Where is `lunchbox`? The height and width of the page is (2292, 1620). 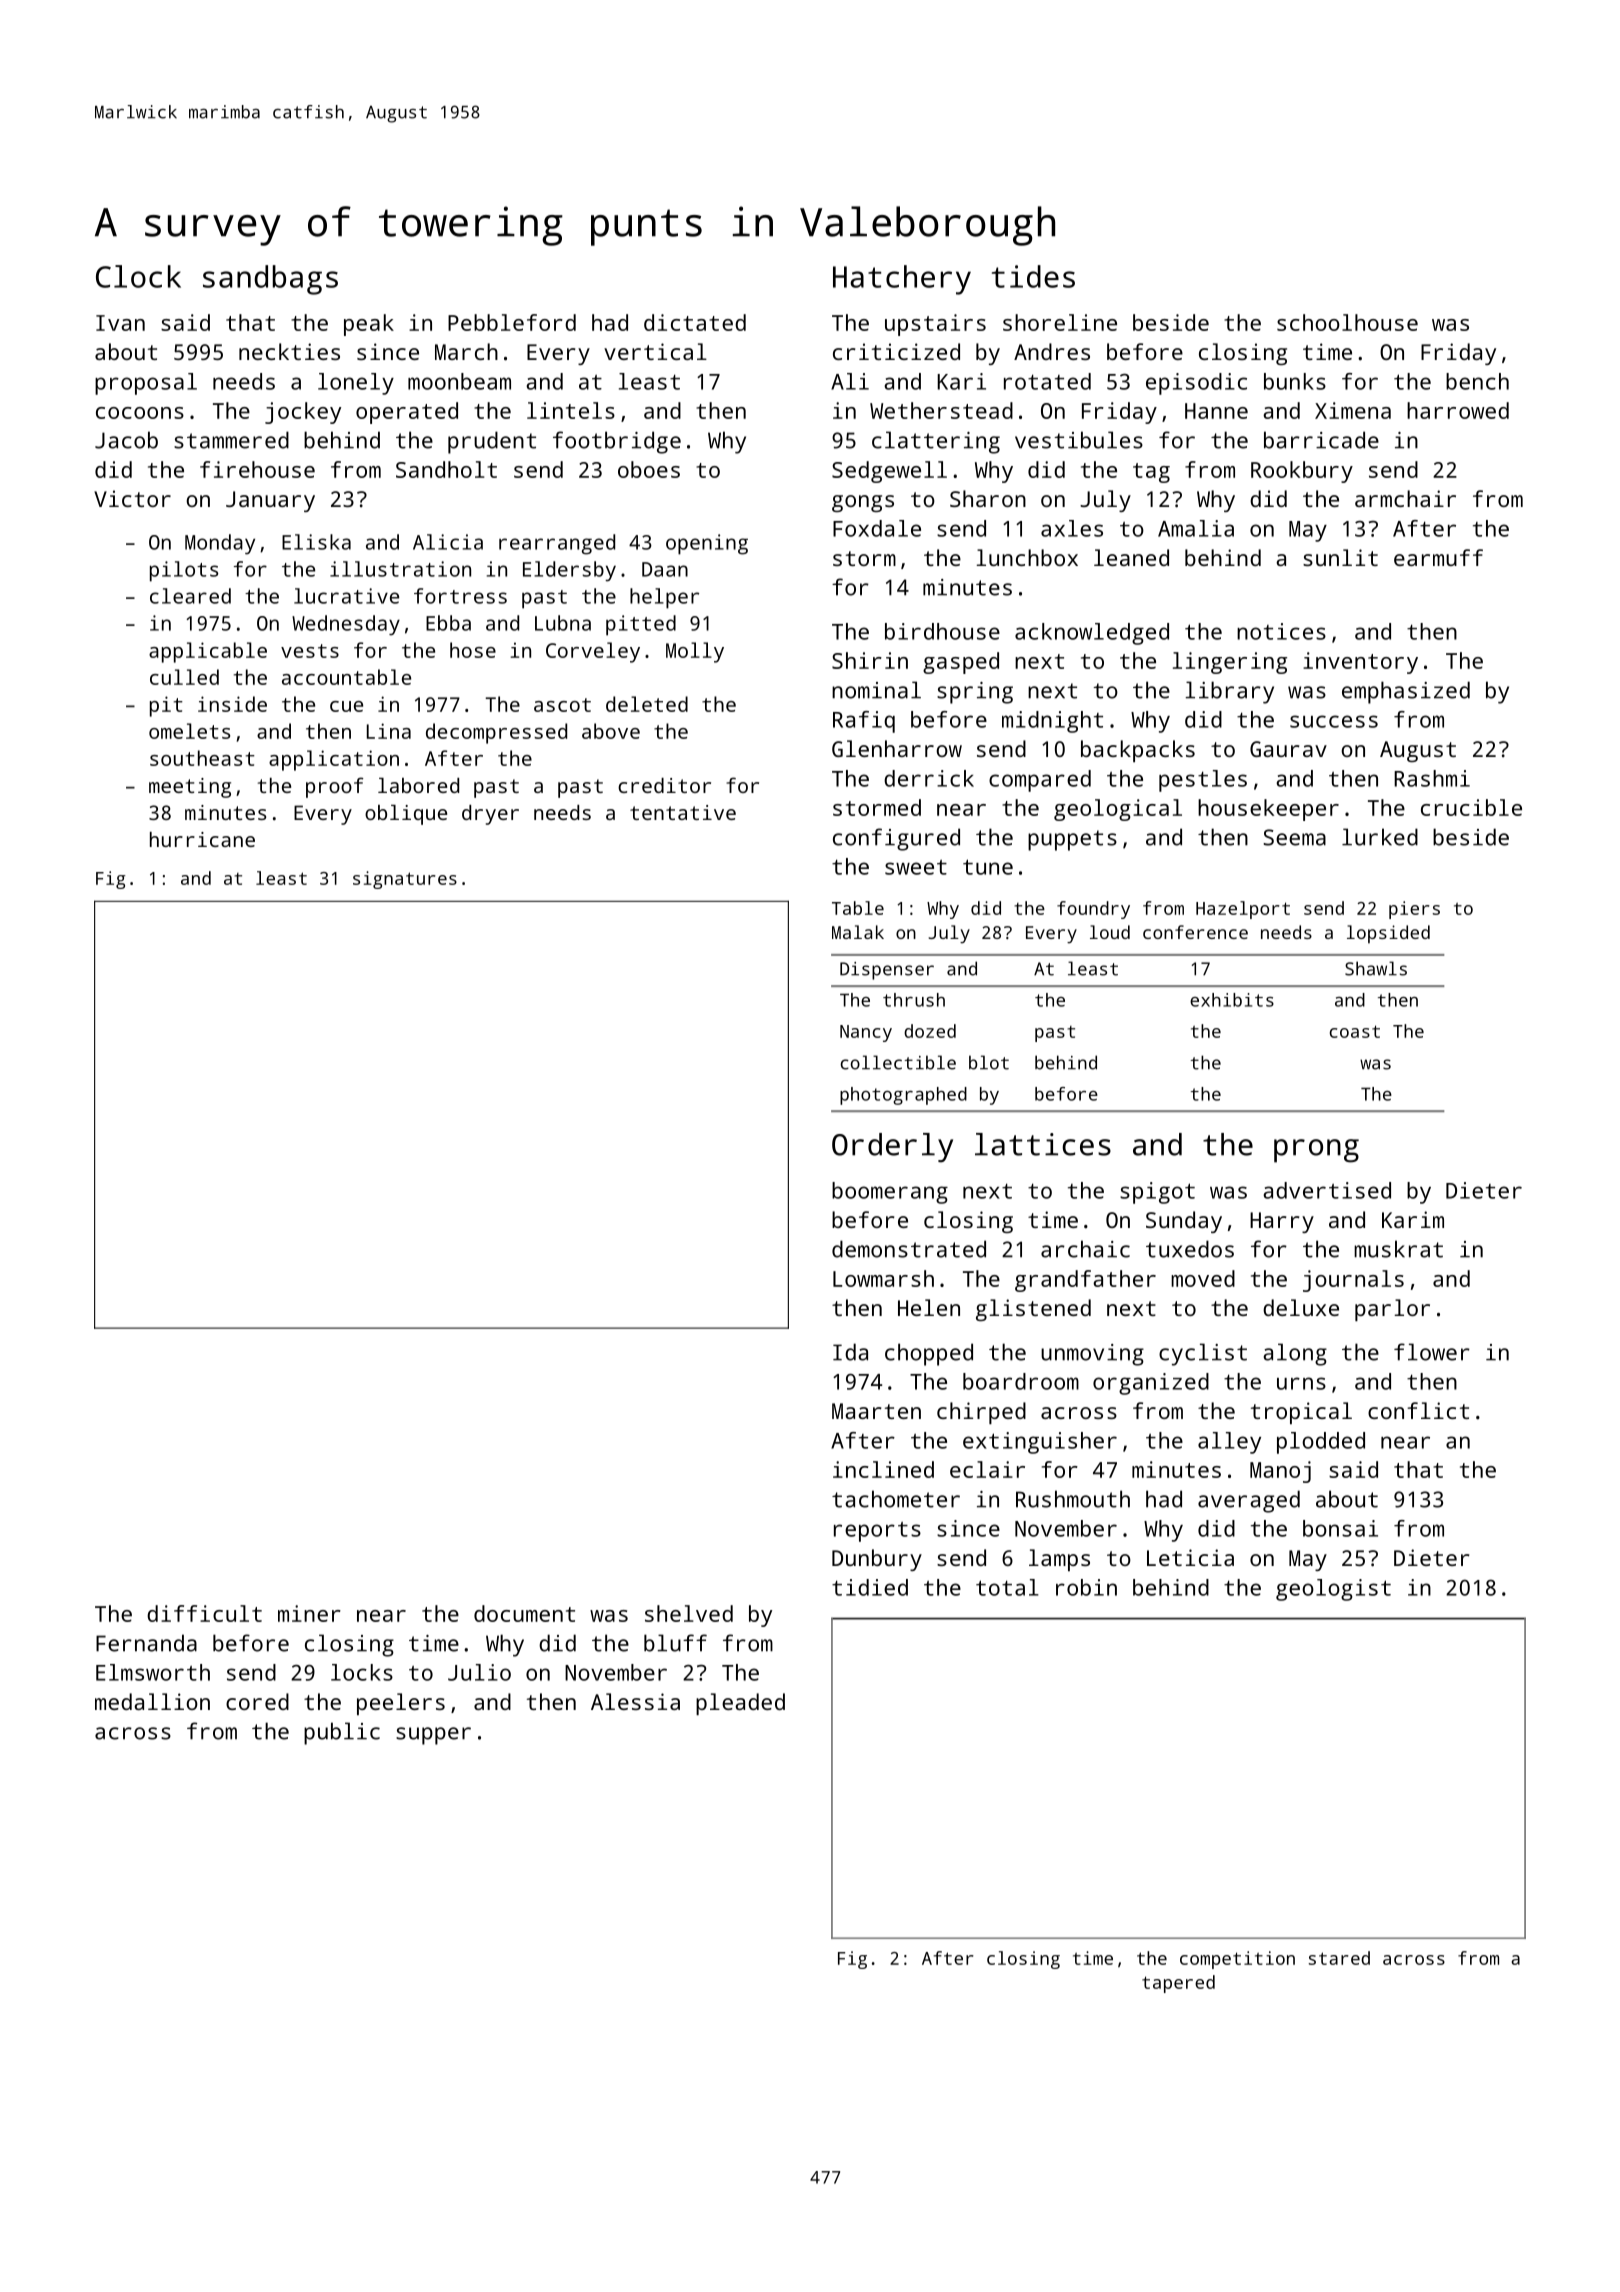 lunchbox is located at coordinates (1027, 557).
